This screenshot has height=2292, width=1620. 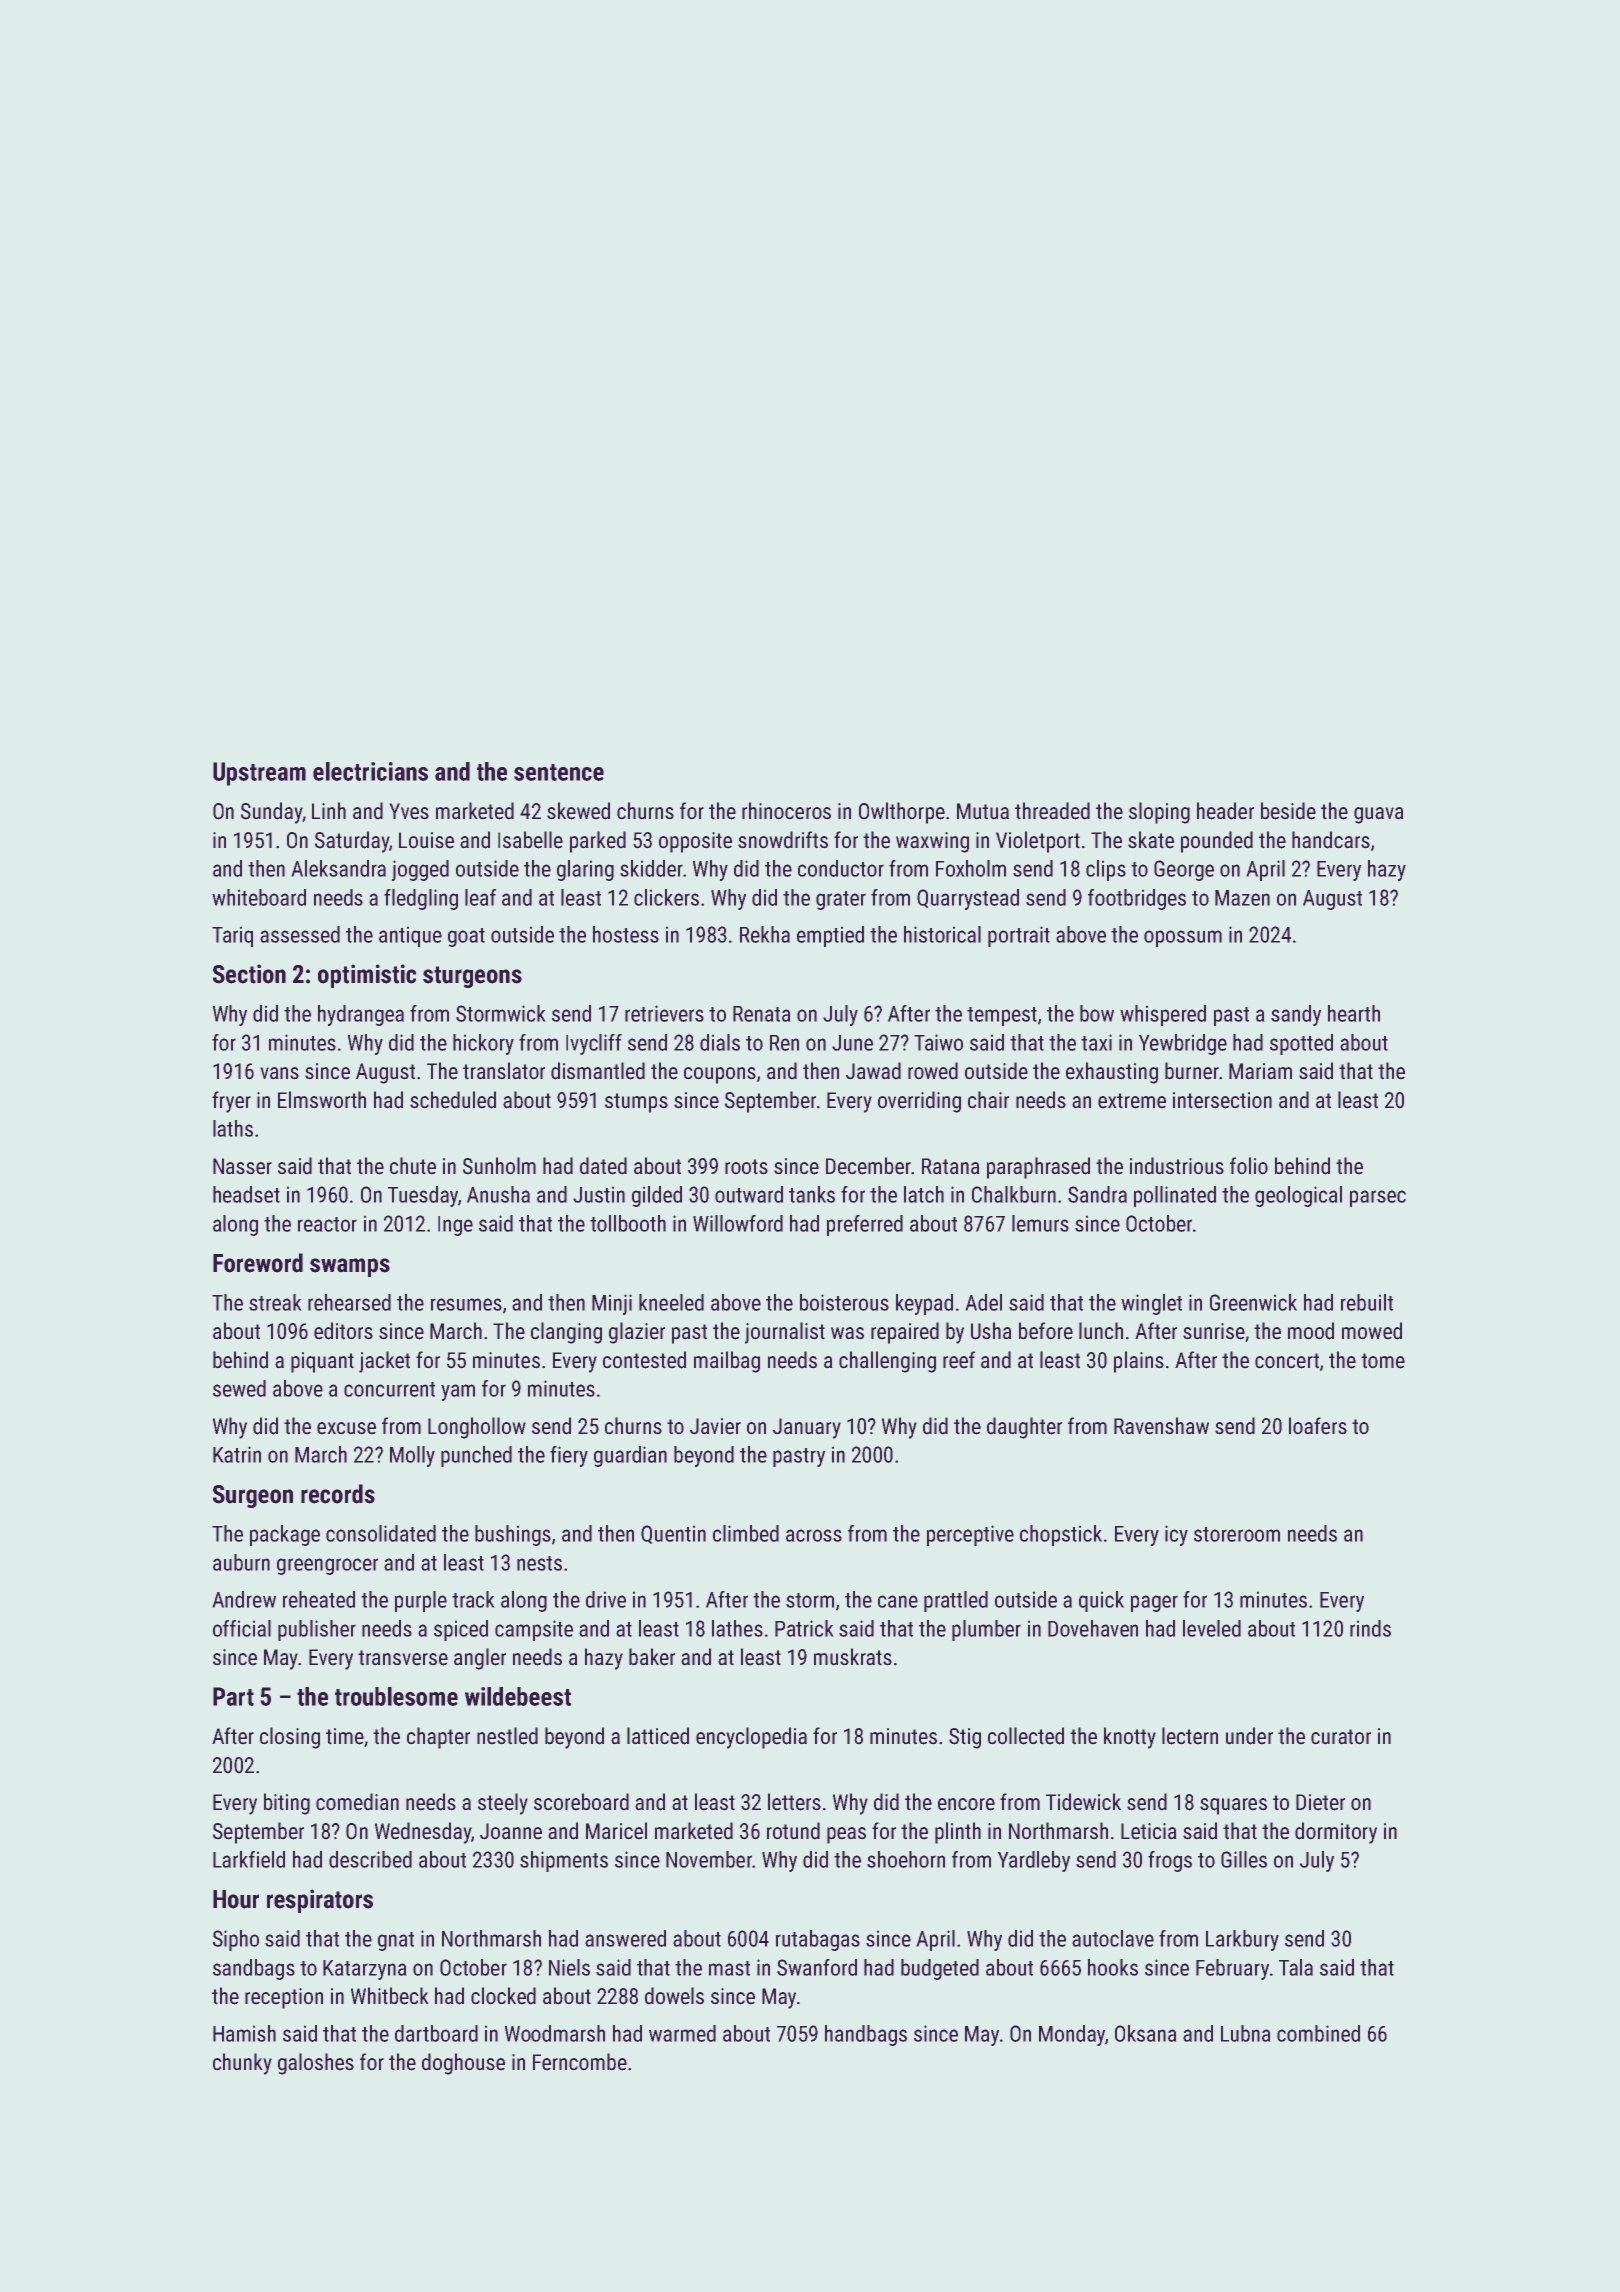 I want to click on sentence, so click(x=559, y=772).
